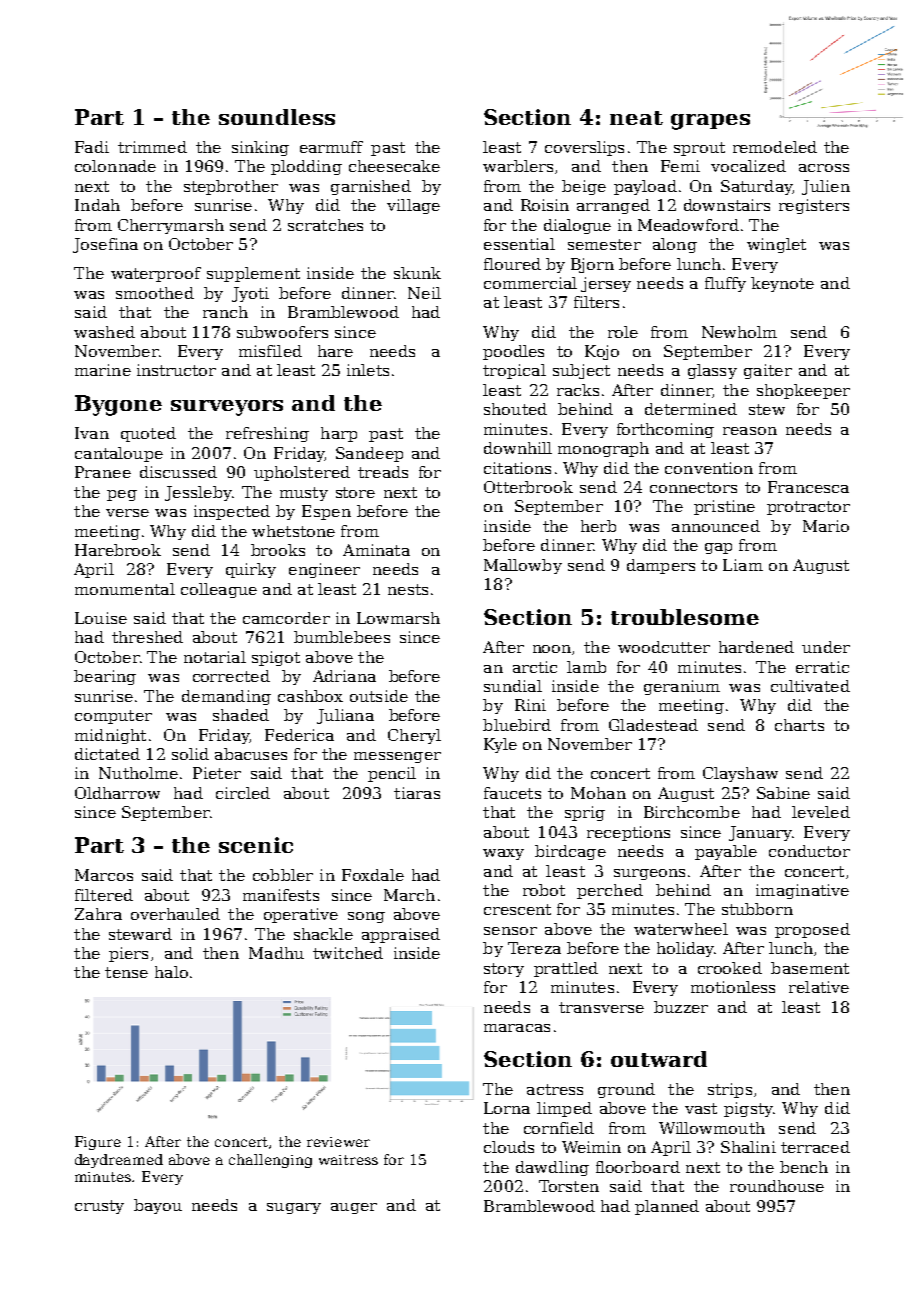 The width and height of the screenshot is (924, 1308). Describe the element at coordinates (171, 972) in the screenshot. I see `halo` at that location.
